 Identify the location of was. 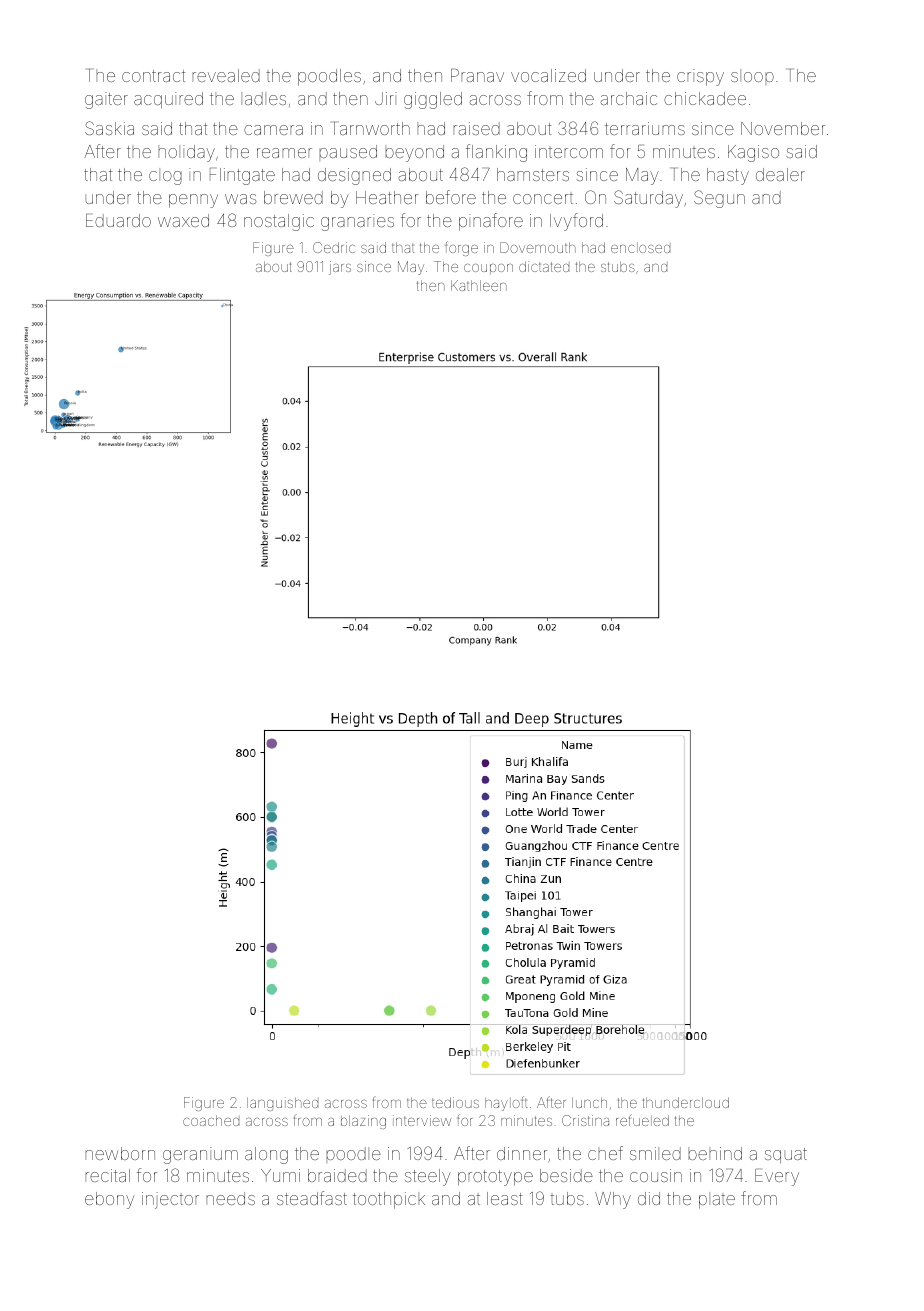
(241, 199).
